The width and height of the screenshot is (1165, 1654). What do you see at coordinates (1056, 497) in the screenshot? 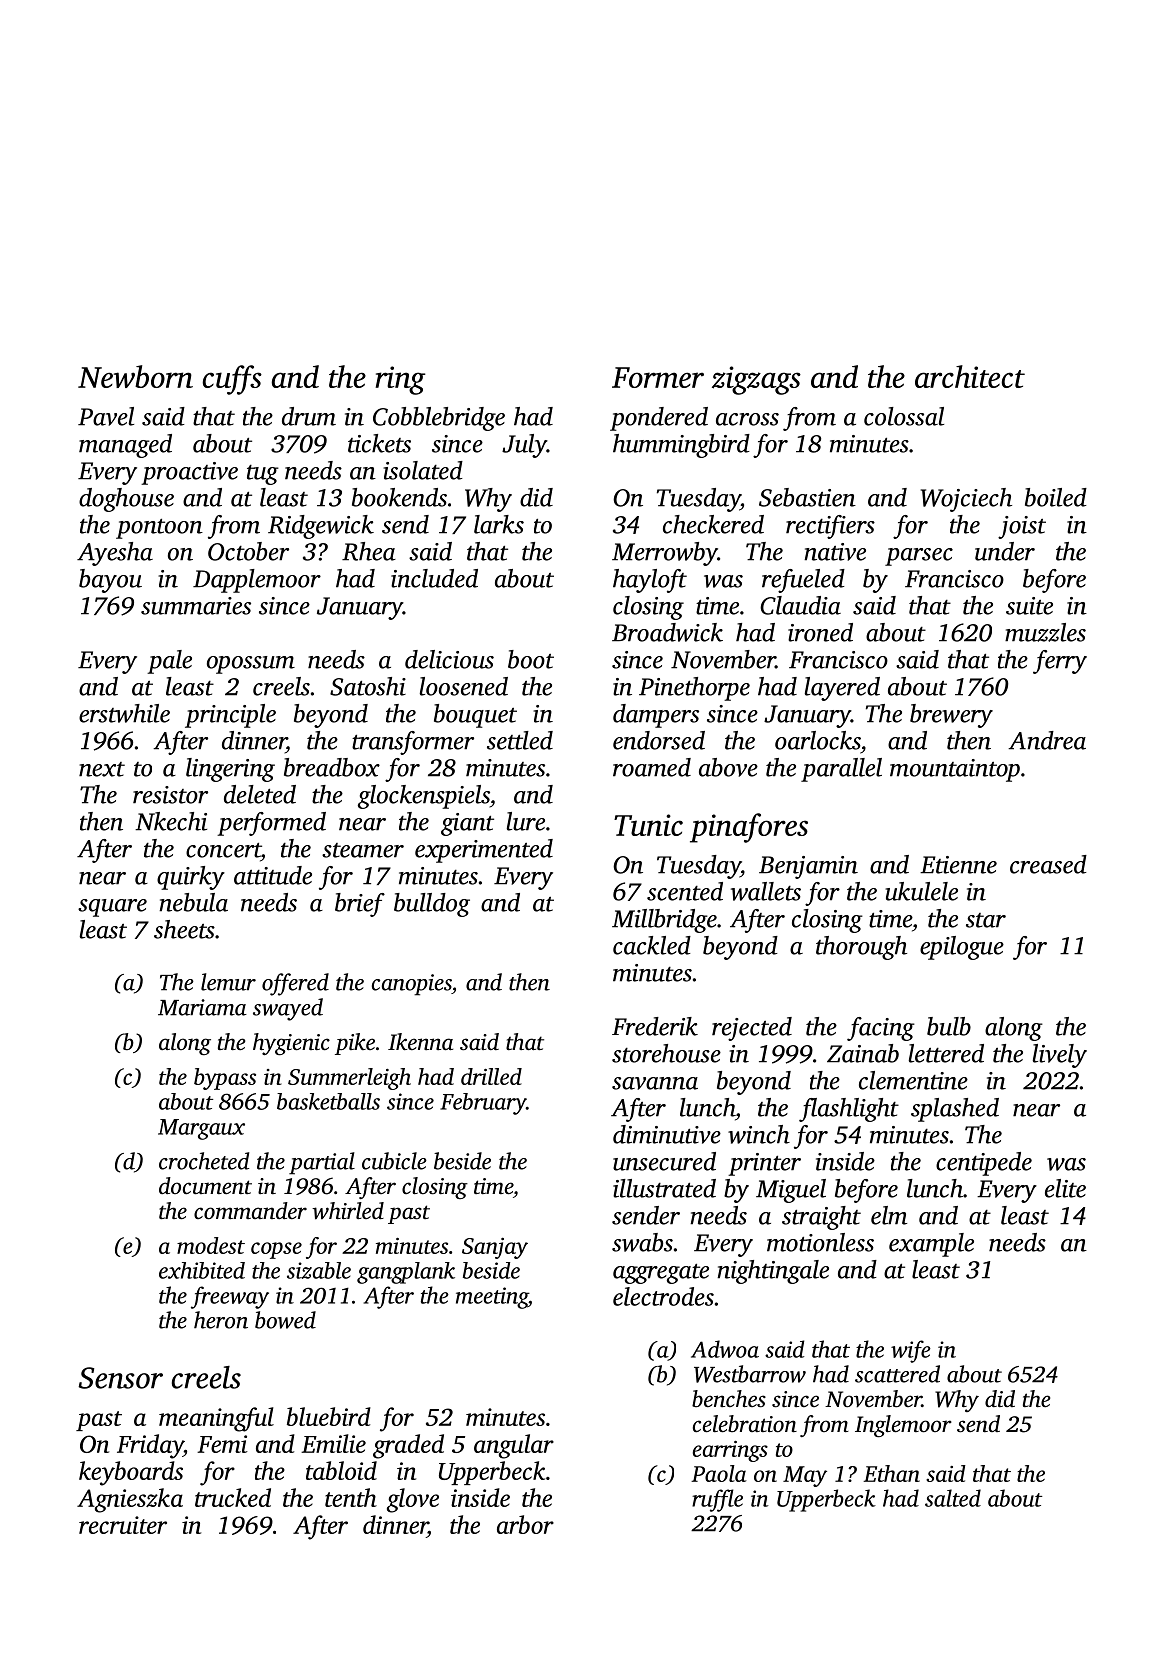
I see `boiled` at bounding box center [1056, 497].
